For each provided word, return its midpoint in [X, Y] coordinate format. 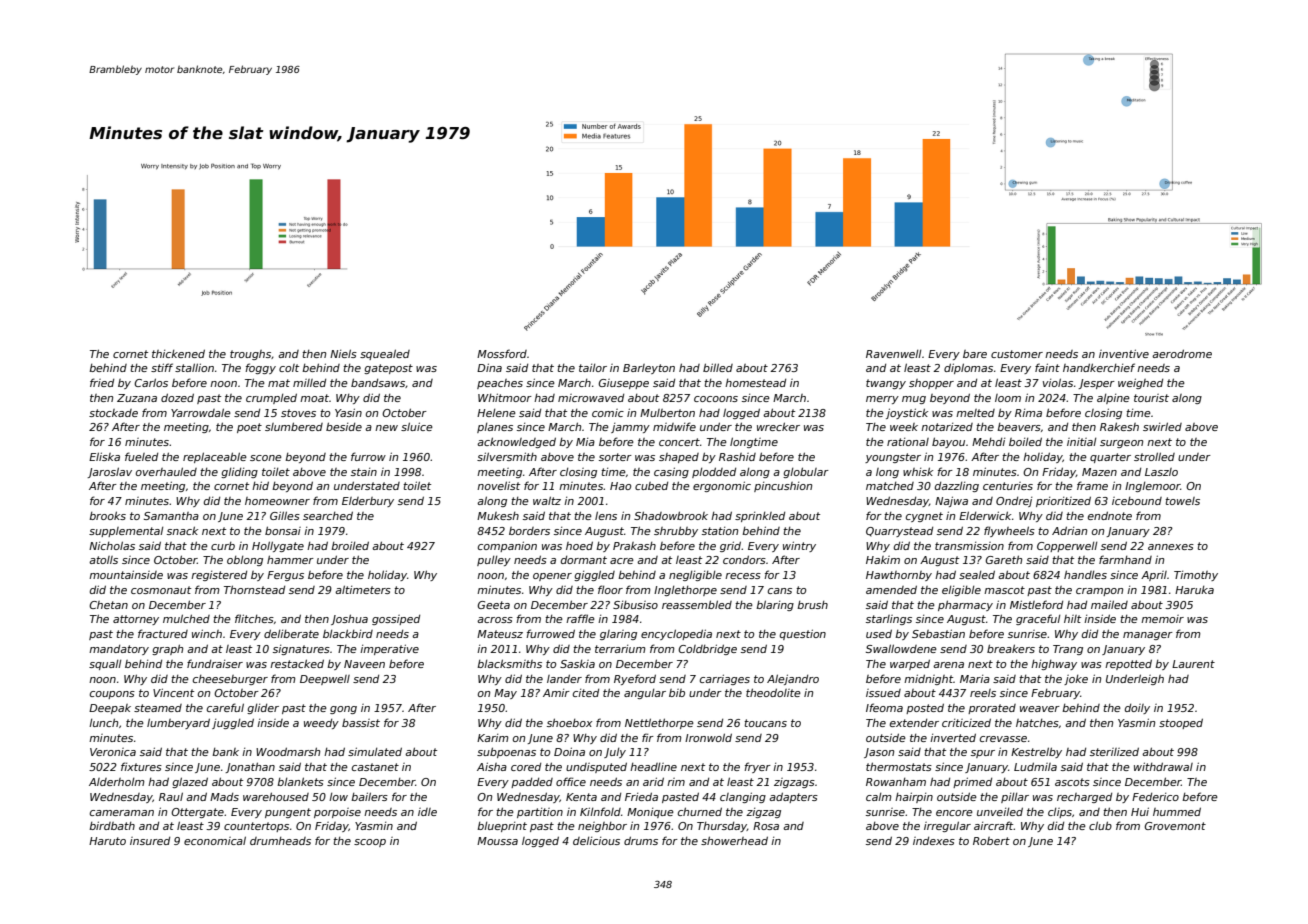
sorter [615, 457]
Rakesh [1119, 426]
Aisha [492, 766]
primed [972, 782]
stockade [113, 413]
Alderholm [117, 782]
